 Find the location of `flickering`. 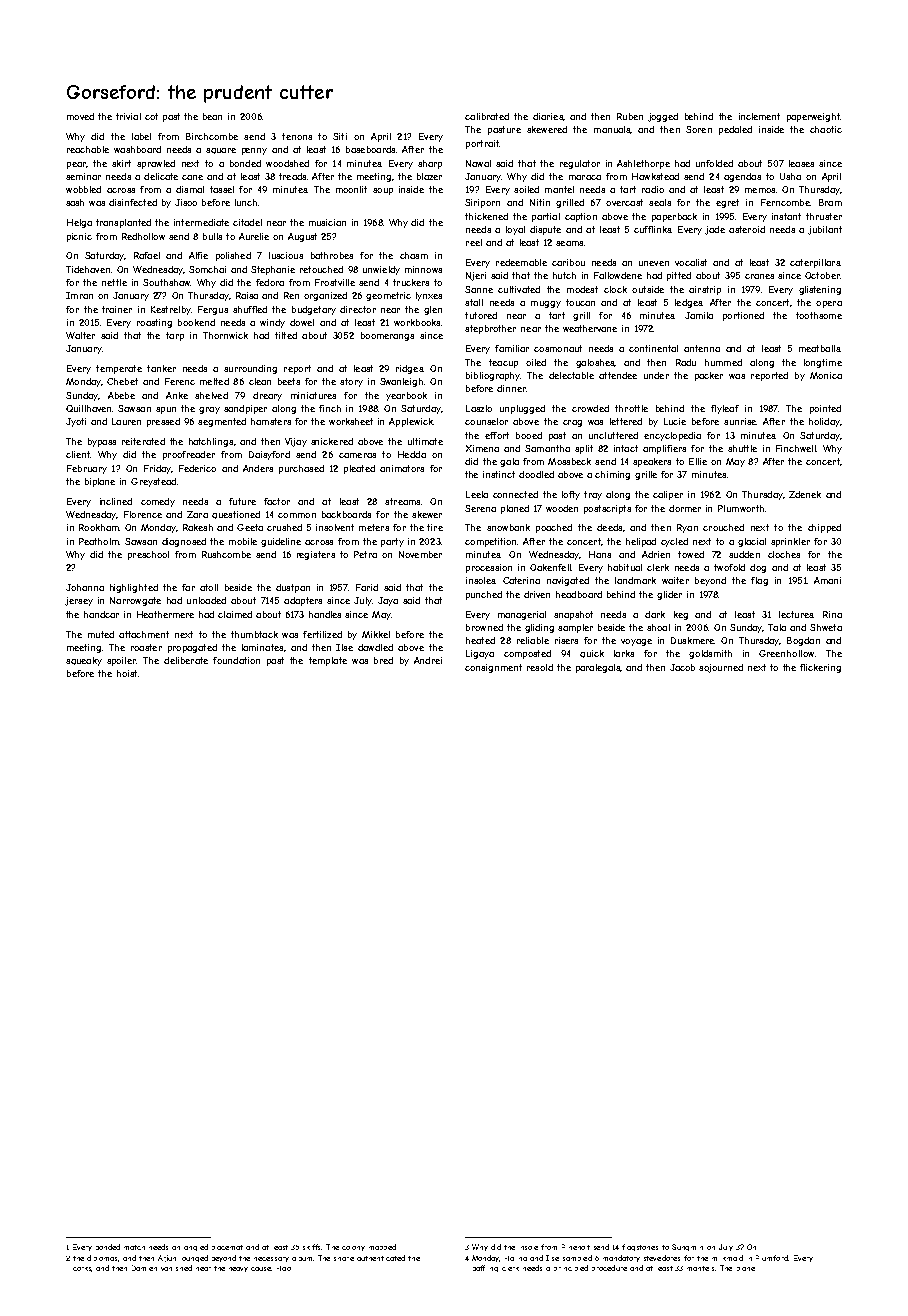

flickering is located at coordinates (820, 668).
